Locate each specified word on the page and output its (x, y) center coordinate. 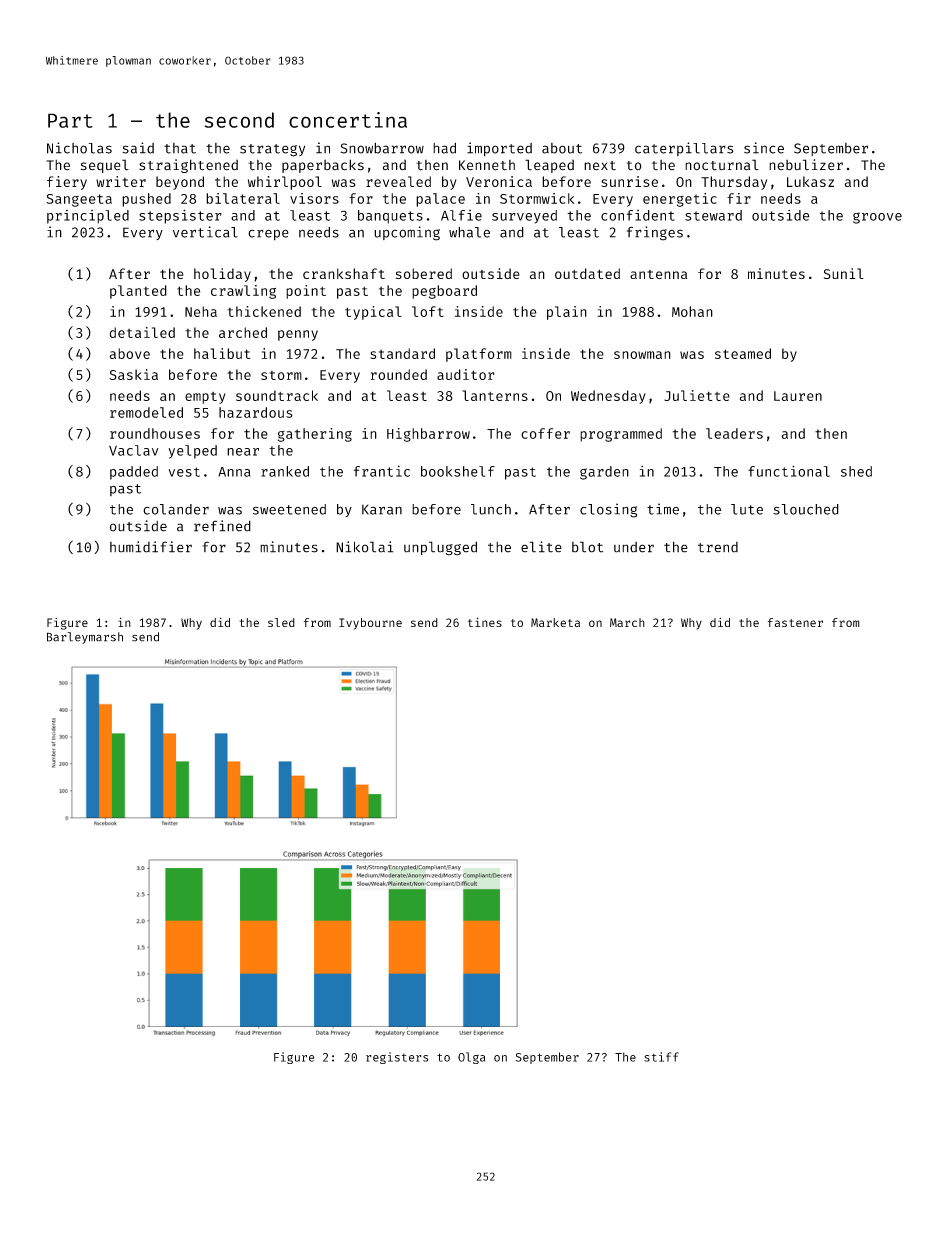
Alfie (461, 215)
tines (485, 622)
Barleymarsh (85, 638)
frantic (382, 471)
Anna (234, 472)
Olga (471, 1058)
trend (718, 547)
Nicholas (79, 148)
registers (397, 1058)
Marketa (555, 622)
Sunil (844, 273)
